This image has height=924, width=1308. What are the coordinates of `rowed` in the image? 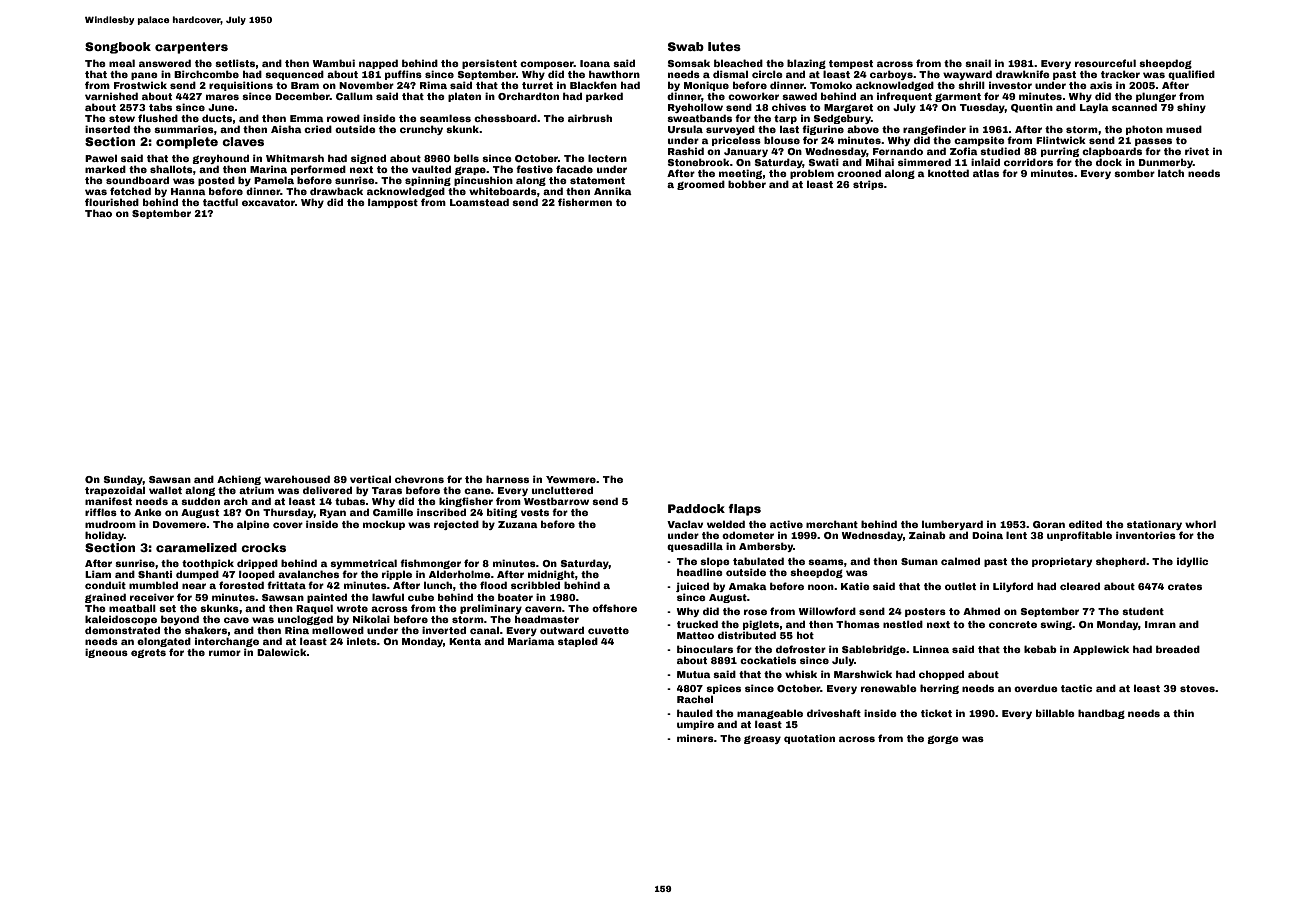 It's located at (343, 118).
